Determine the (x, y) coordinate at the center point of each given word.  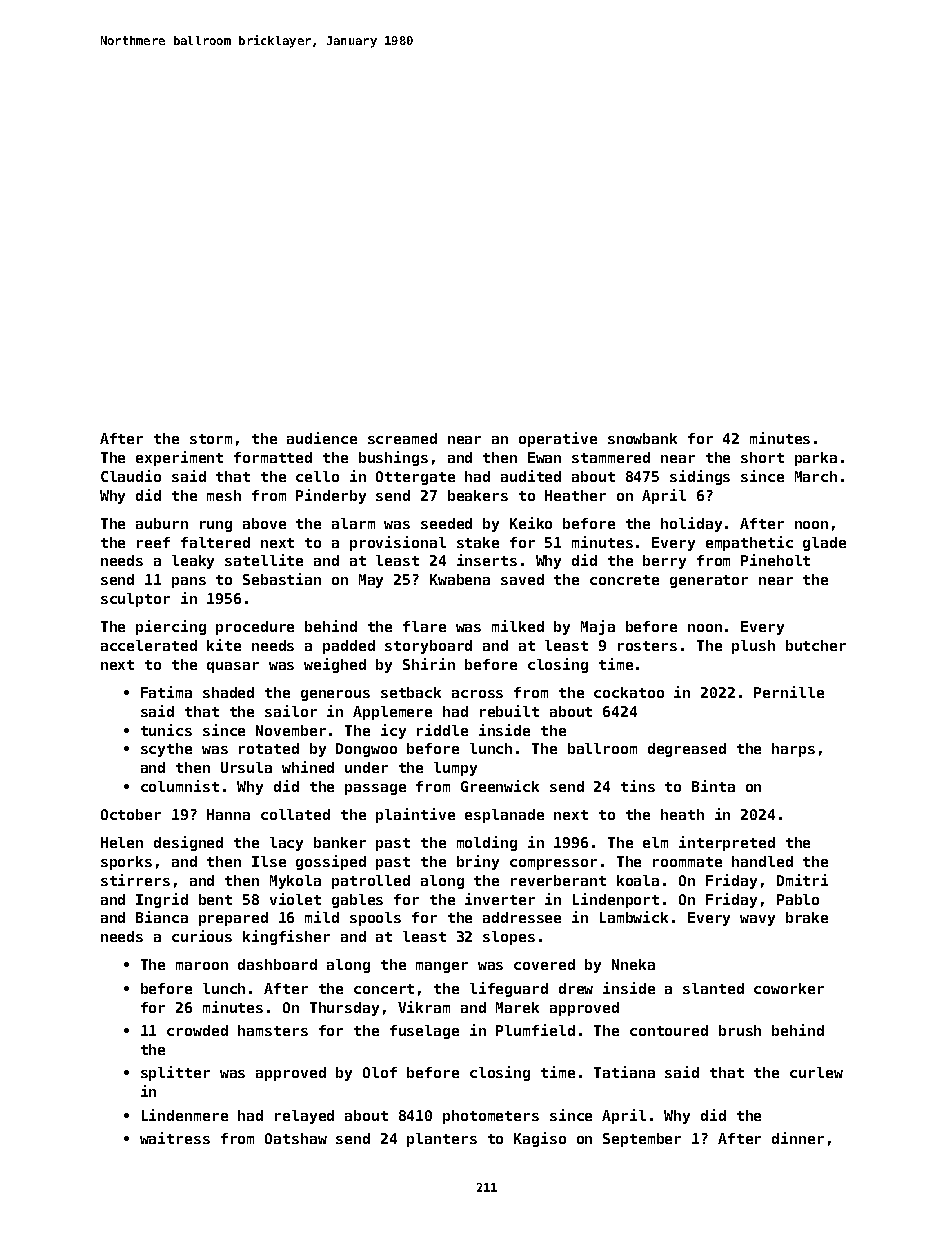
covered (544, 964)
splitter (175, 1073)
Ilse (269, 861)
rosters (647, 646)
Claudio (131, 476)
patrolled (371, 882)
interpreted (727, 843)
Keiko (531, 523)
